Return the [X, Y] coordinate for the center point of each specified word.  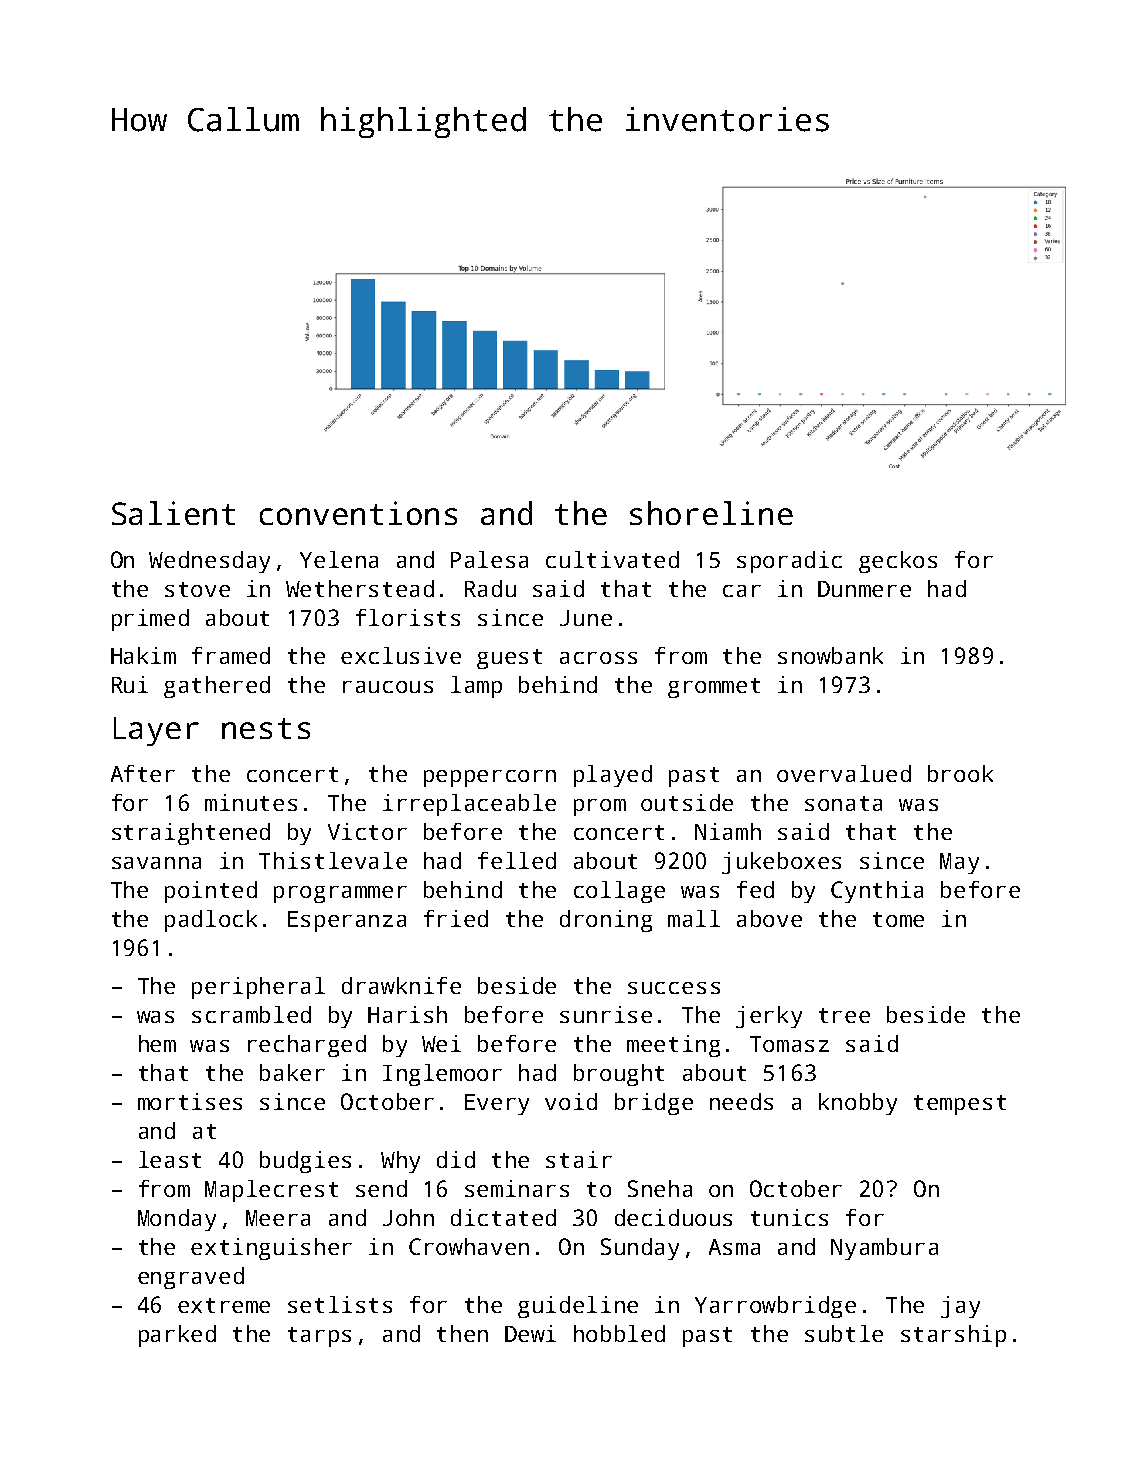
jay [960, 1307]
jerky [769, 1017]
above [769, 918]
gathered [217, 687]
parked [177, 1336]
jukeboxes [781, 863]
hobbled [619, 1333]
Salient [173, 513]
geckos [898, 562]
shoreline [711, 513]
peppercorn [490, 778]
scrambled [251, 1014]
